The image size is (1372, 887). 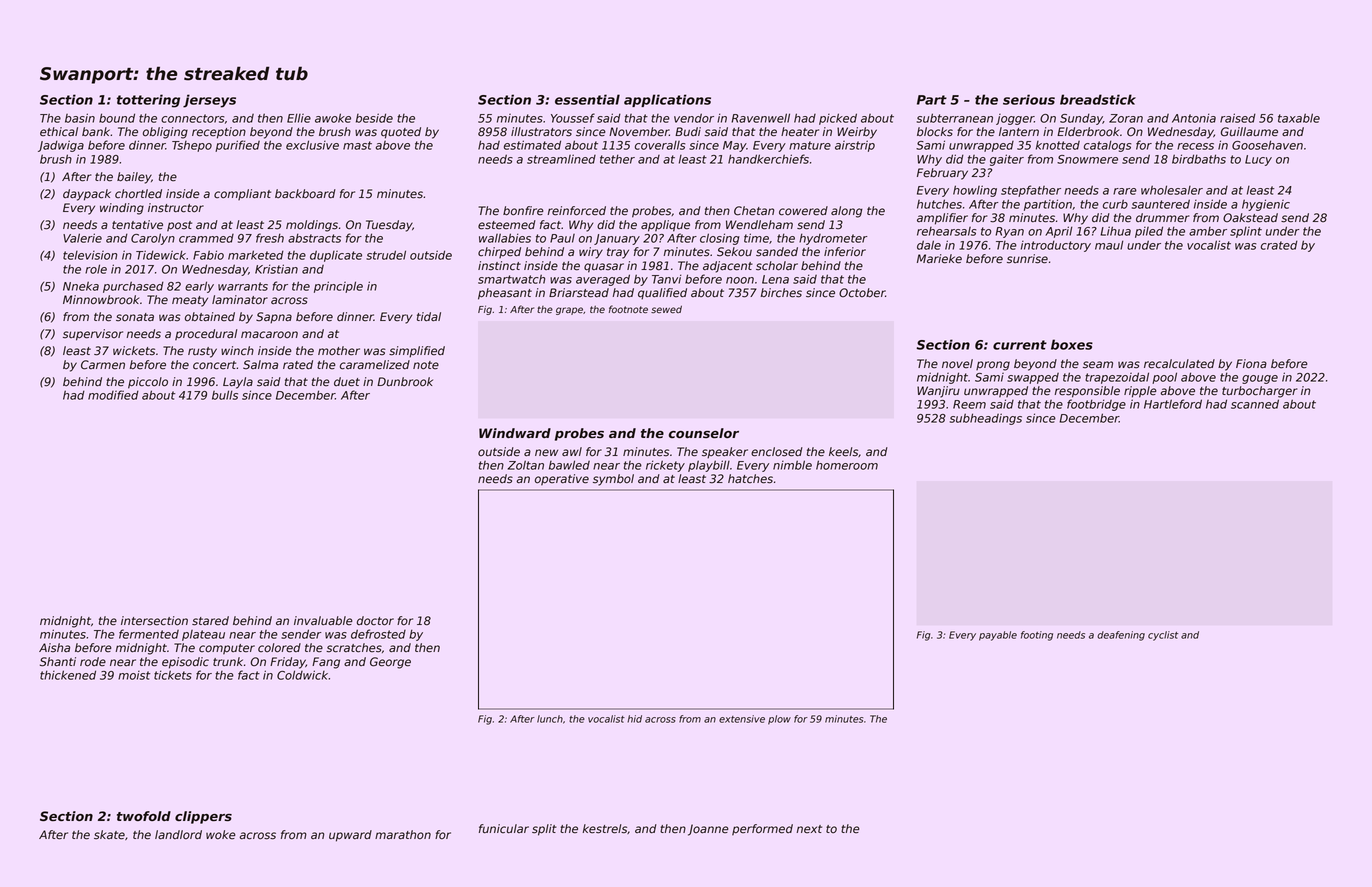 I want to click on duplicate, so click(x=336, y=256).
